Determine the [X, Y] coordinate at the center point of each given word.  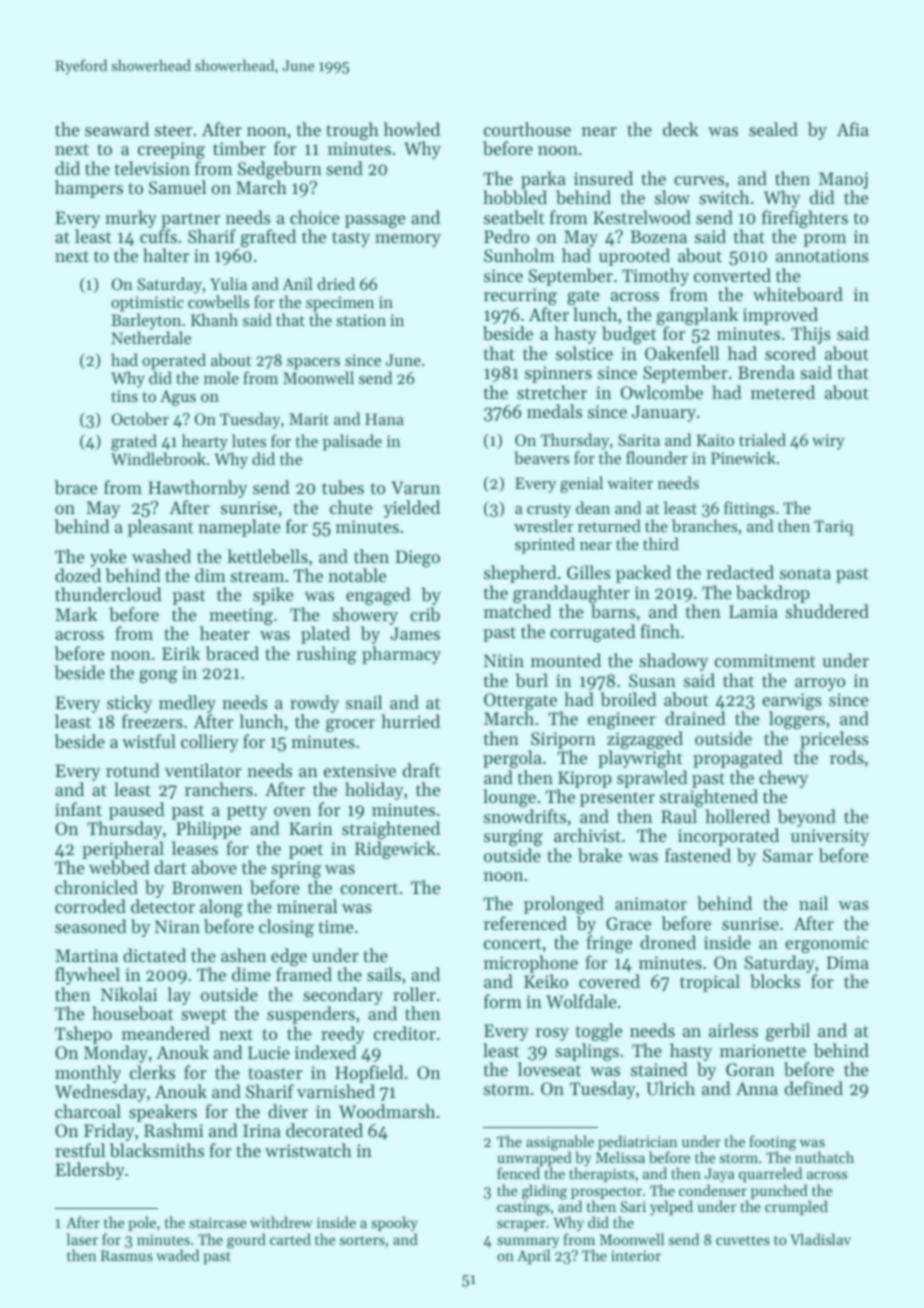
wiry [828, 442]
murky [131, 219]
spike [273, 596]
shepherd [520, 574]
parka [543, 180]
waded [177, 1255]
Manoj [843, 180]
